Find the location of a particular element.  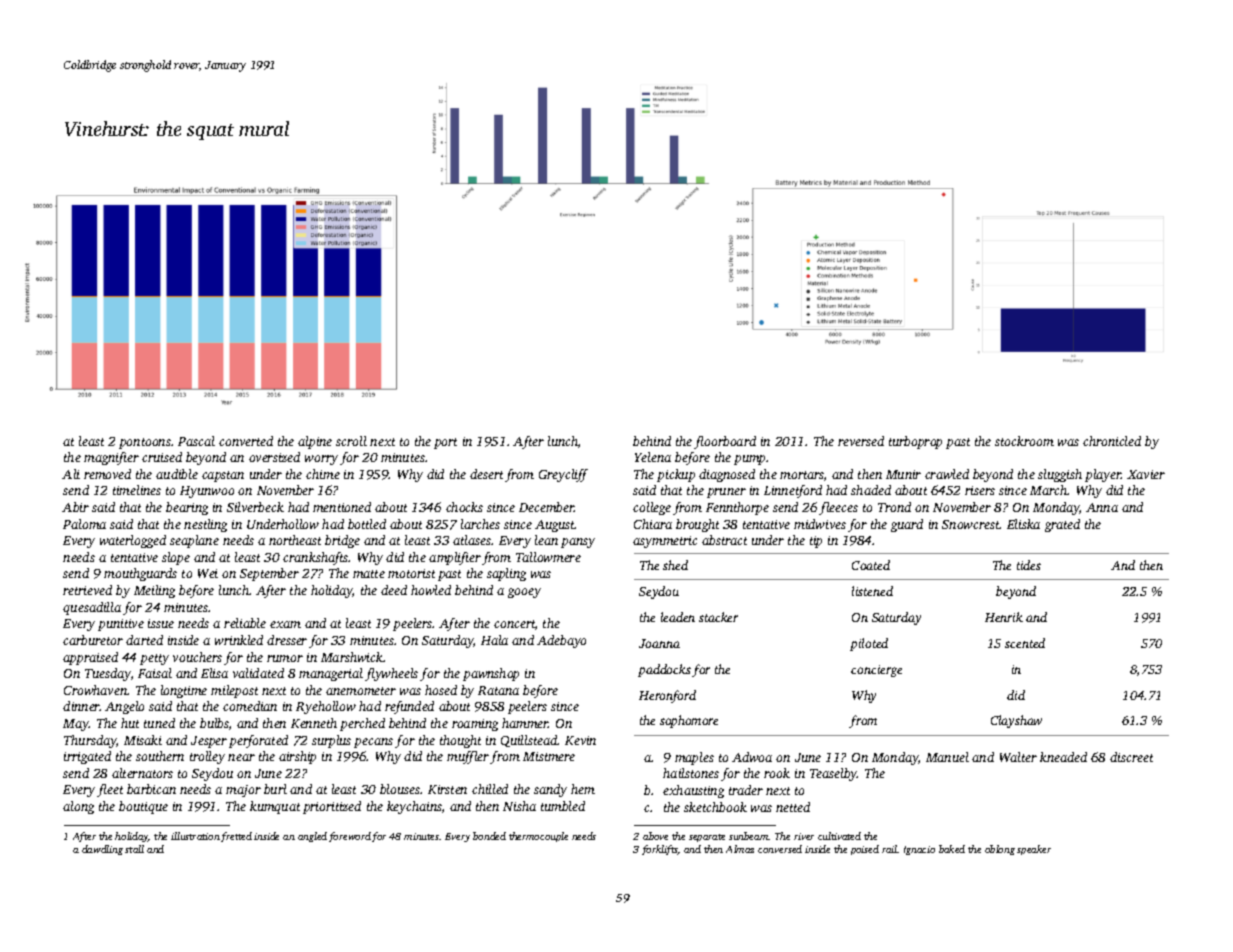

irrigated is located at coordinates (87, 757).
